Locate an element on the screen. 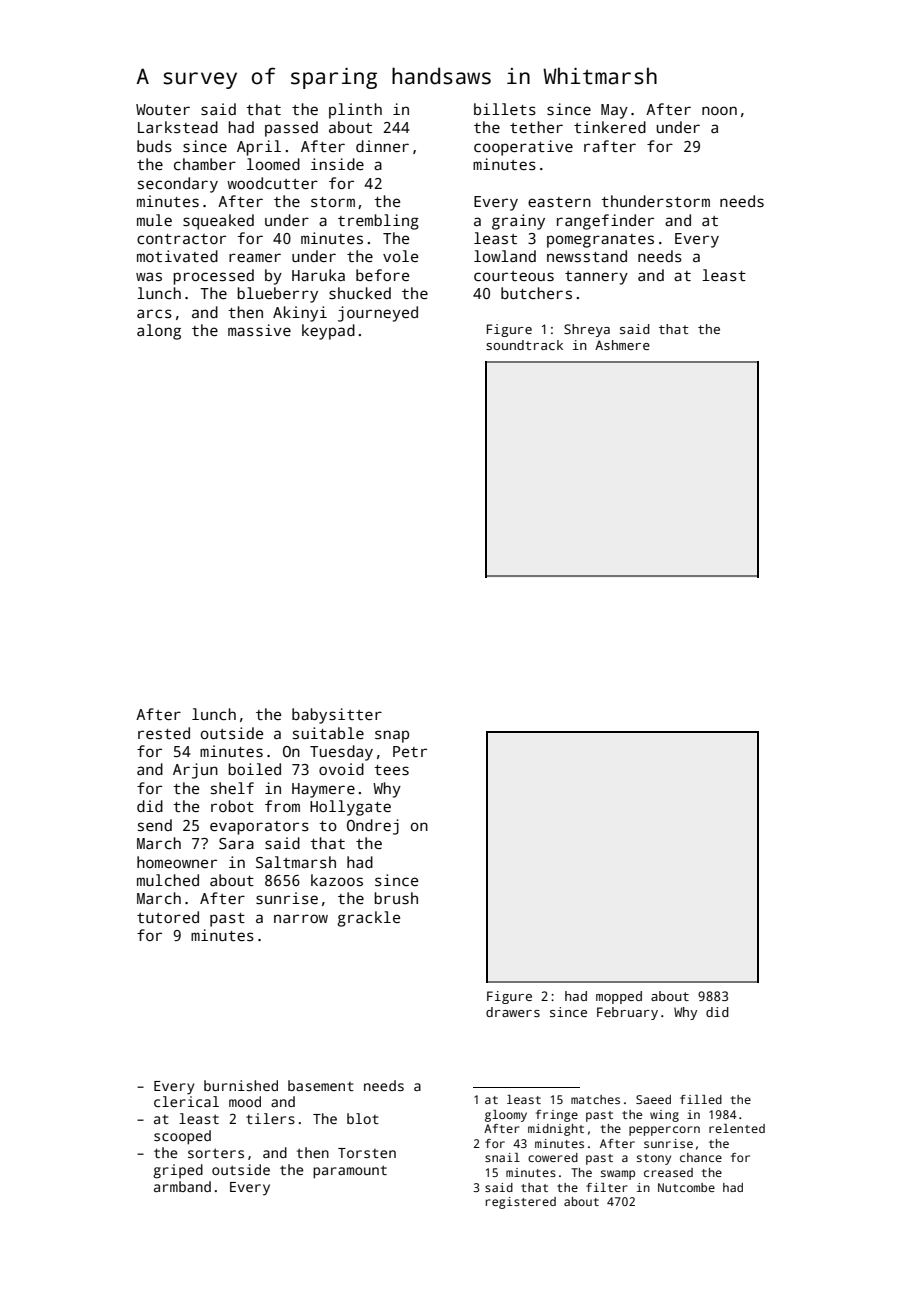  boiled is located at coordinates (254, 769).
